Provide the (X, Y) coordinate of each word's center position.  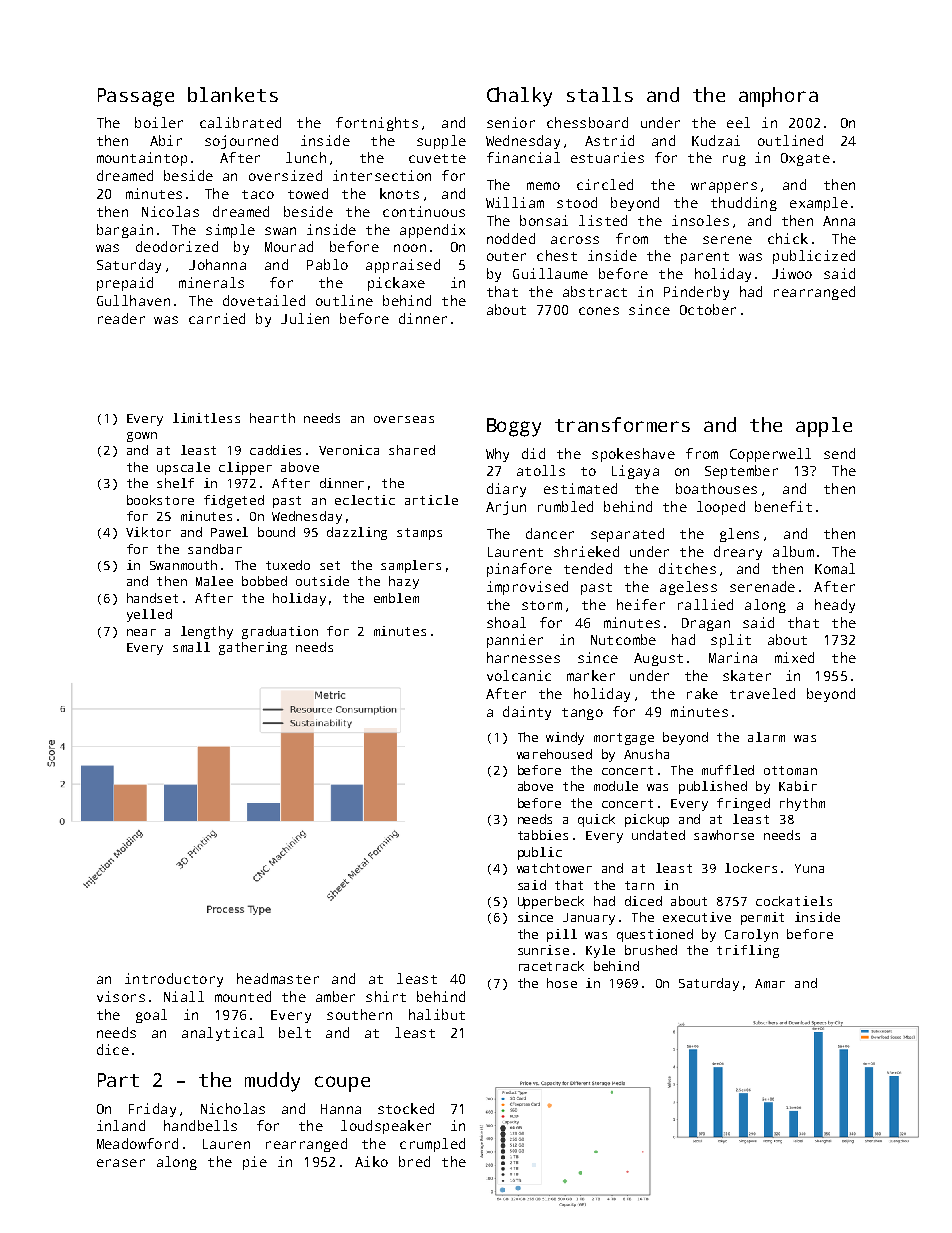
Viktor (148, 532)
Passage (136, 97)
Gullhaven (133, 300)
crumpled (432, 1145)
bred (414, 1161)
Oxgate (805, 159)
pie (255, 1163)
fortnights (377, 124)
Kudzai (716, 140)
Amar (770, 983)
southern (359, 1014)
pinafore (519, 570)
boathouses (716, 488)
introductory (174, 980)
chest (557, 255)
